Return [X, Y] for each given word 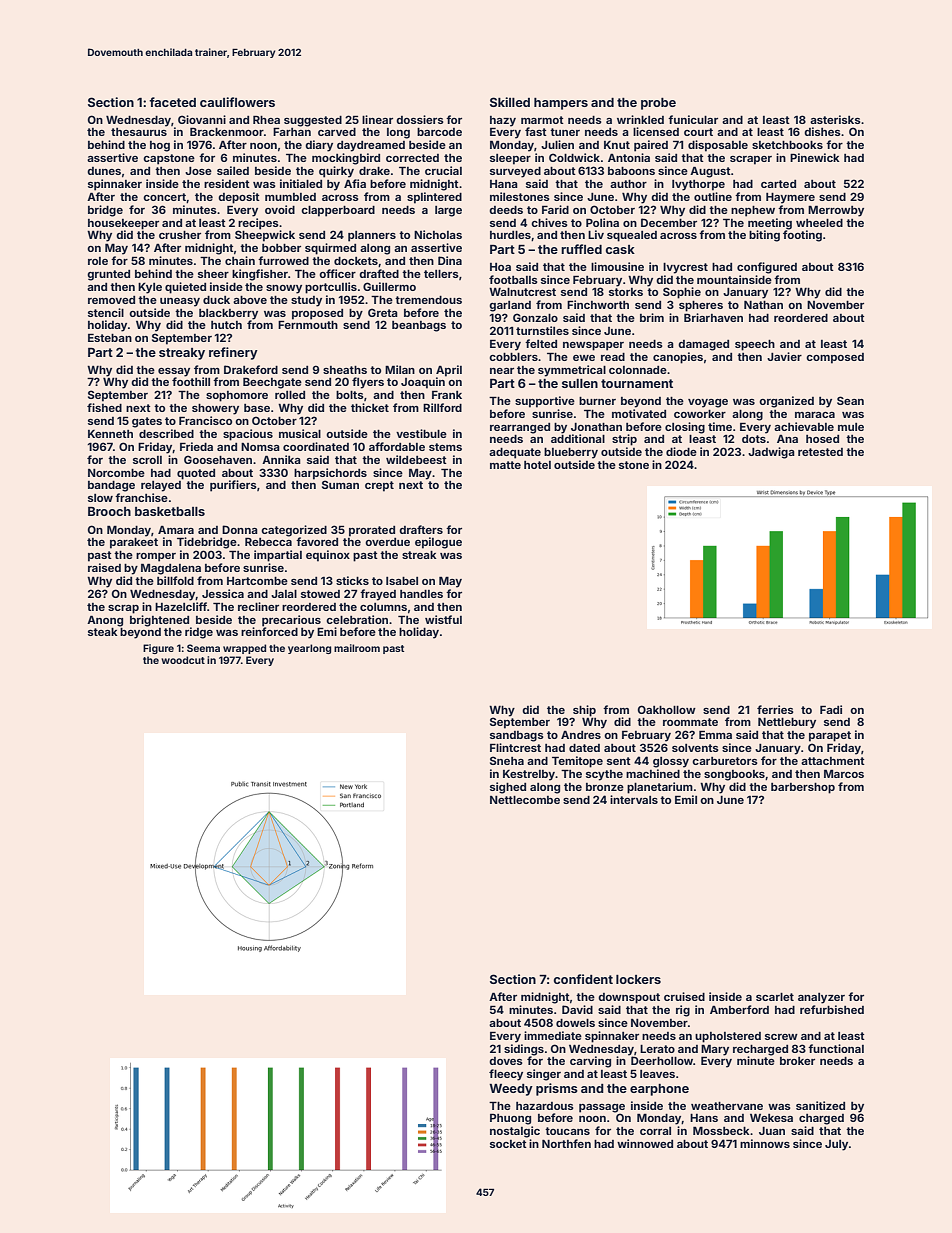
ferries [775, 709]
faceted [172, 102]
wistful [443, 619]
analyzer [821, 998]
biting [764, 236]
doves [506, 1061]
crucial [443, 170]
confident [583, 979]
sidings [524, 1050]
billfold [175, 580]
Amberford [739, 1009]
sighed [508, 788]
